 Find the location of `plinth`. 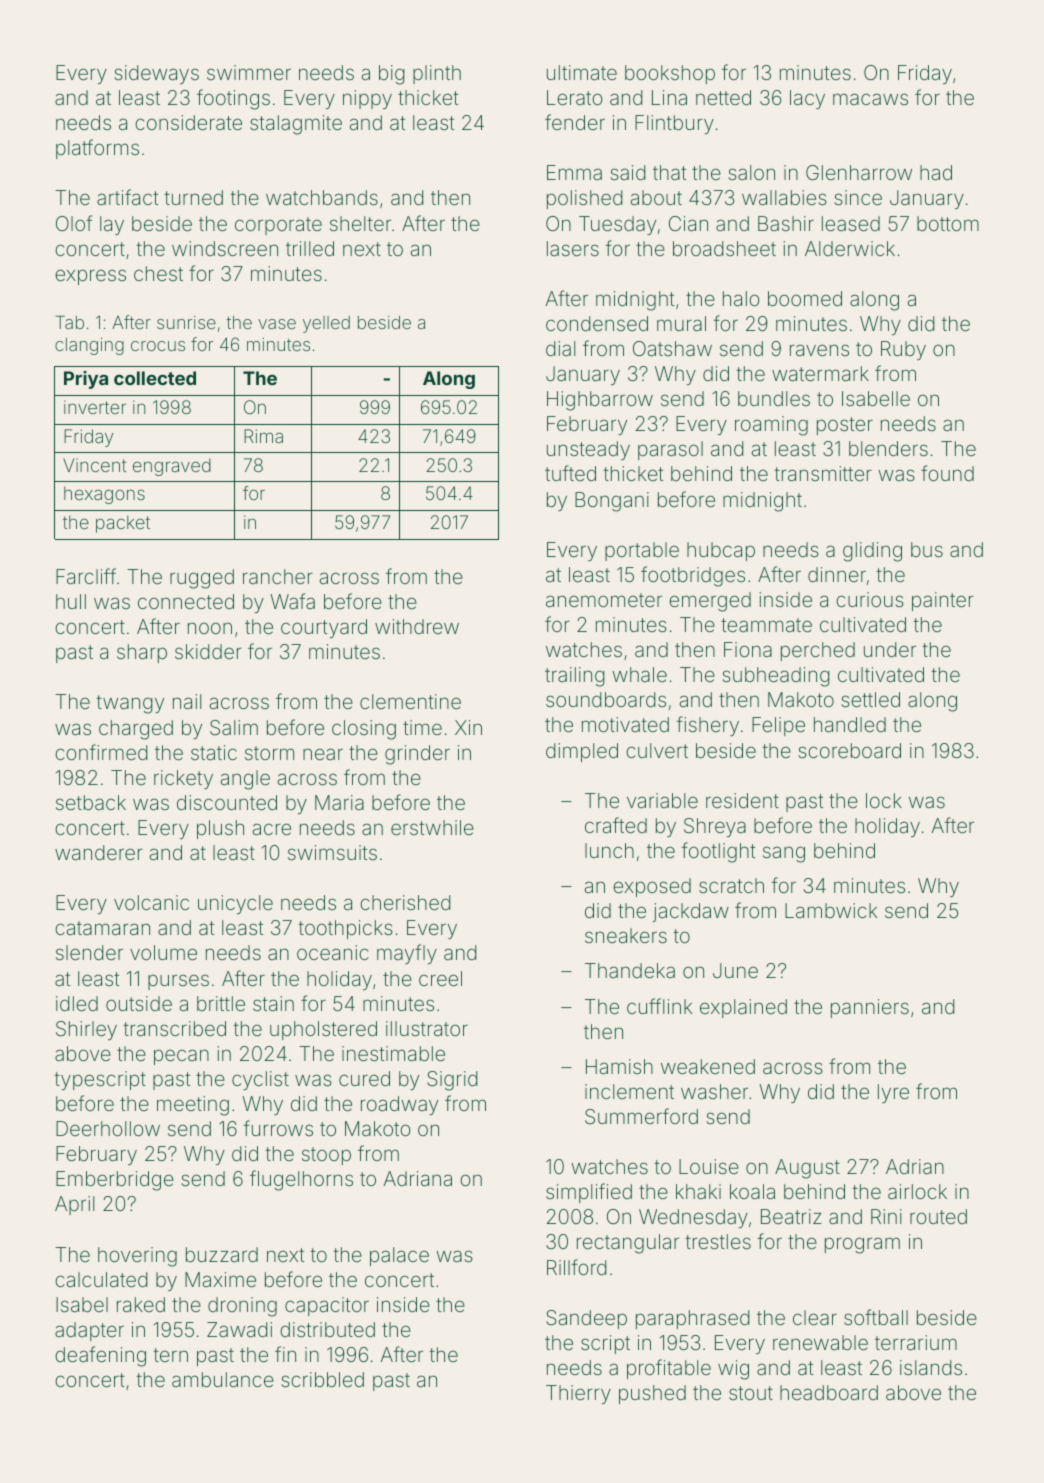

plinth is located at coordinates (437, 74).
